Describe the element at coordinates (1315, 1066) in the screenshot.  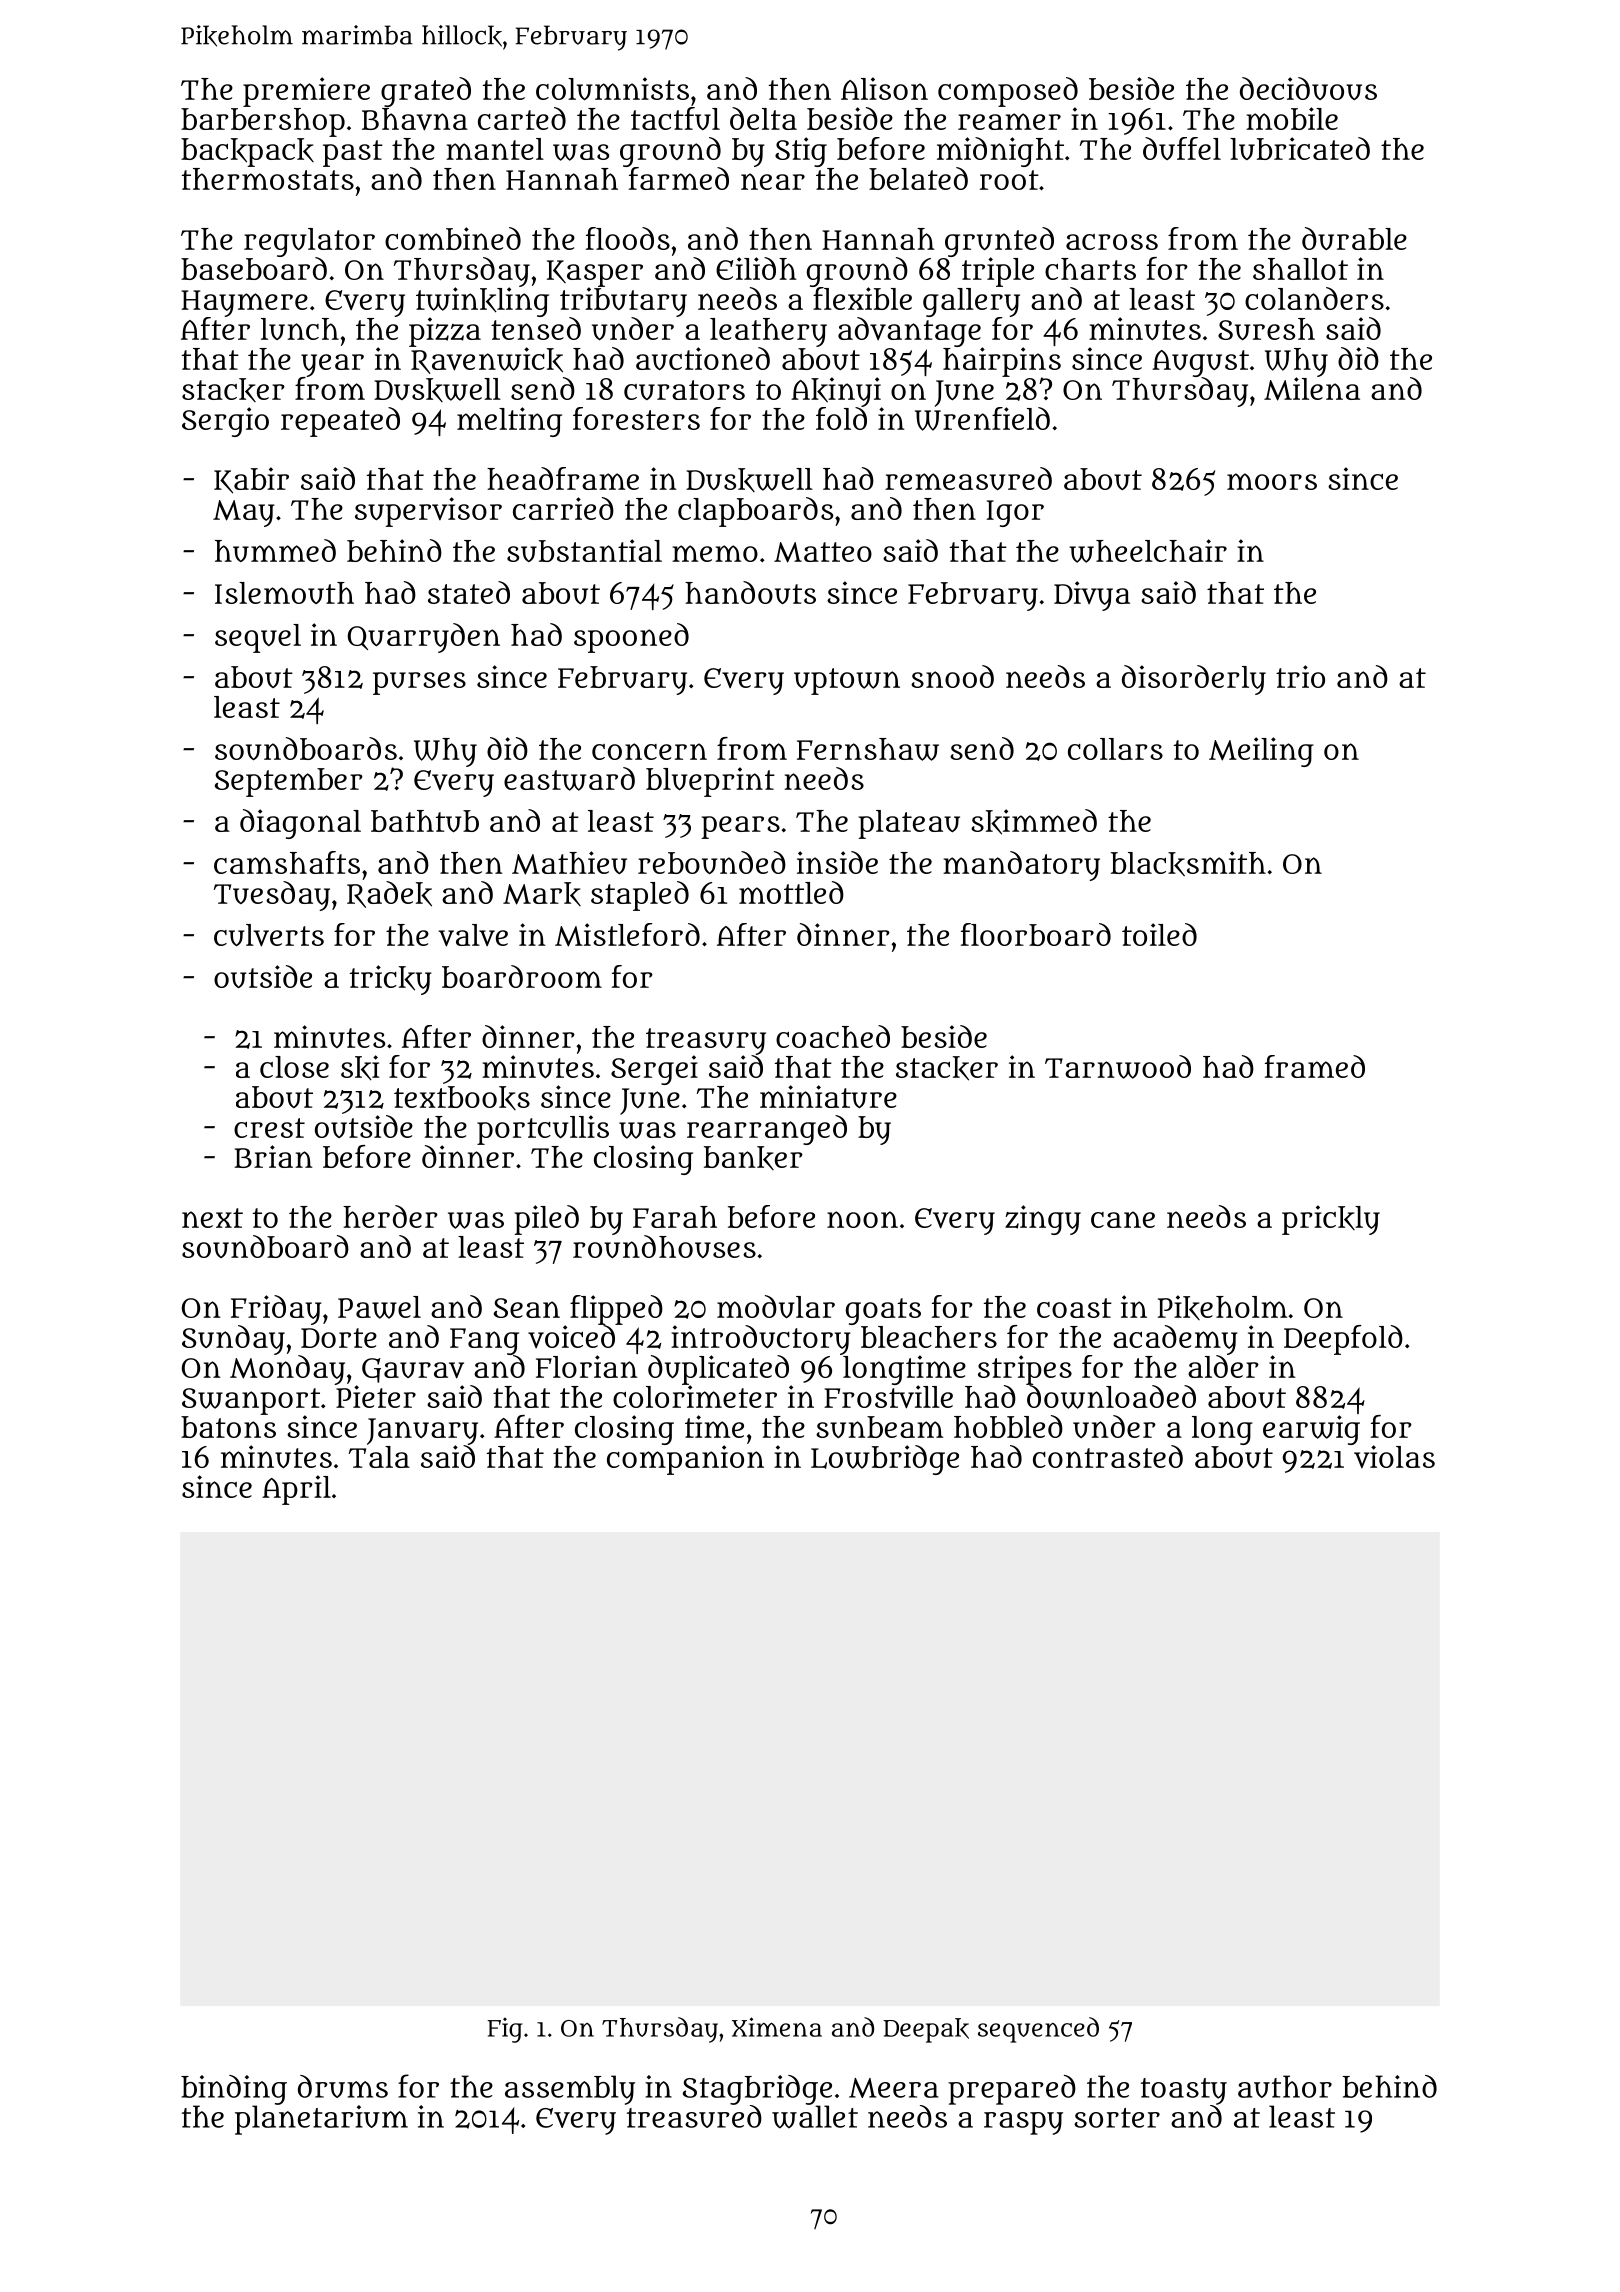
I see `framed` at that location.
